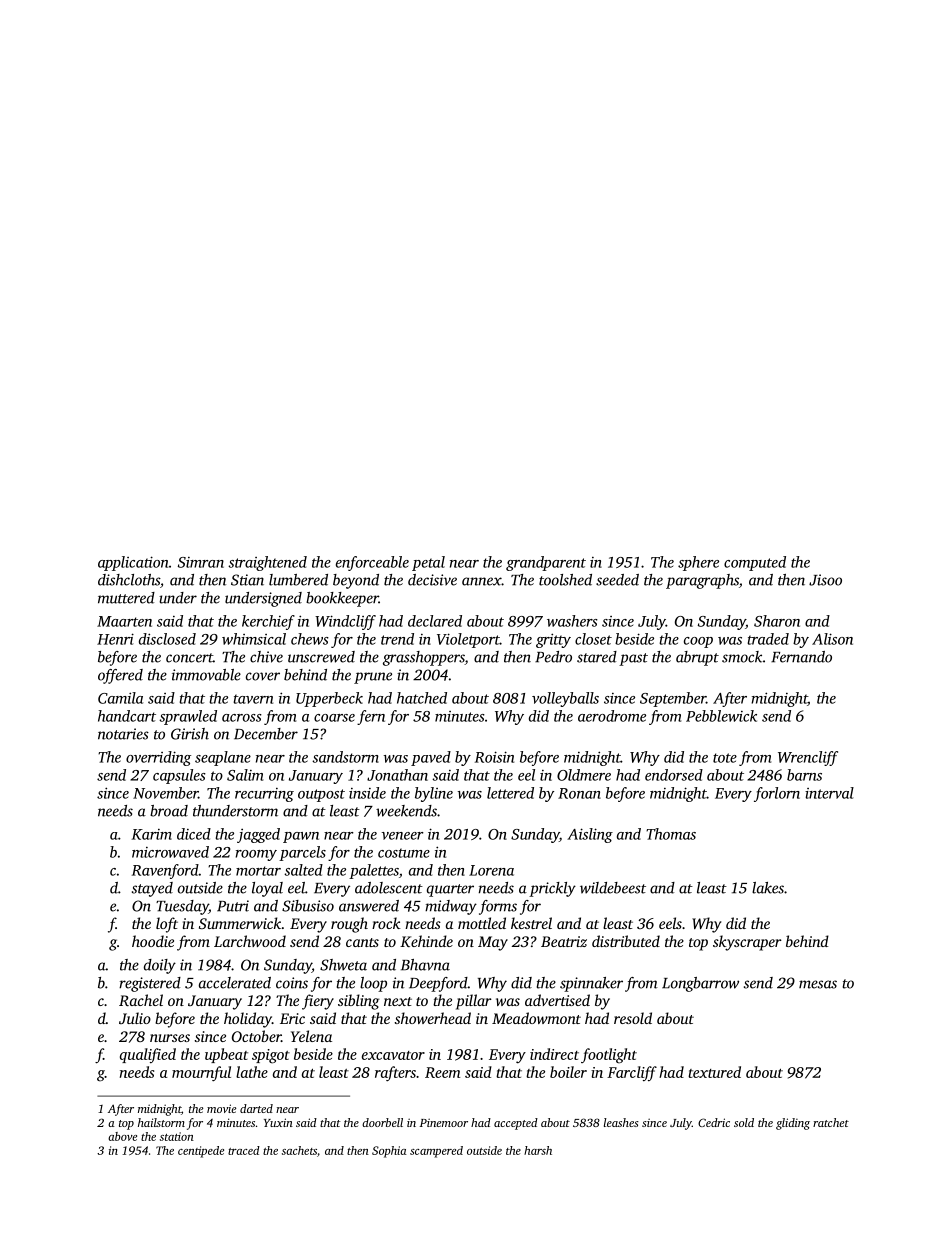 The width and height of the image is (952, 1233). What do you see at coordinates (564, 941) in the image?
I see `Beatriz` at bounding box center [564, 941].
